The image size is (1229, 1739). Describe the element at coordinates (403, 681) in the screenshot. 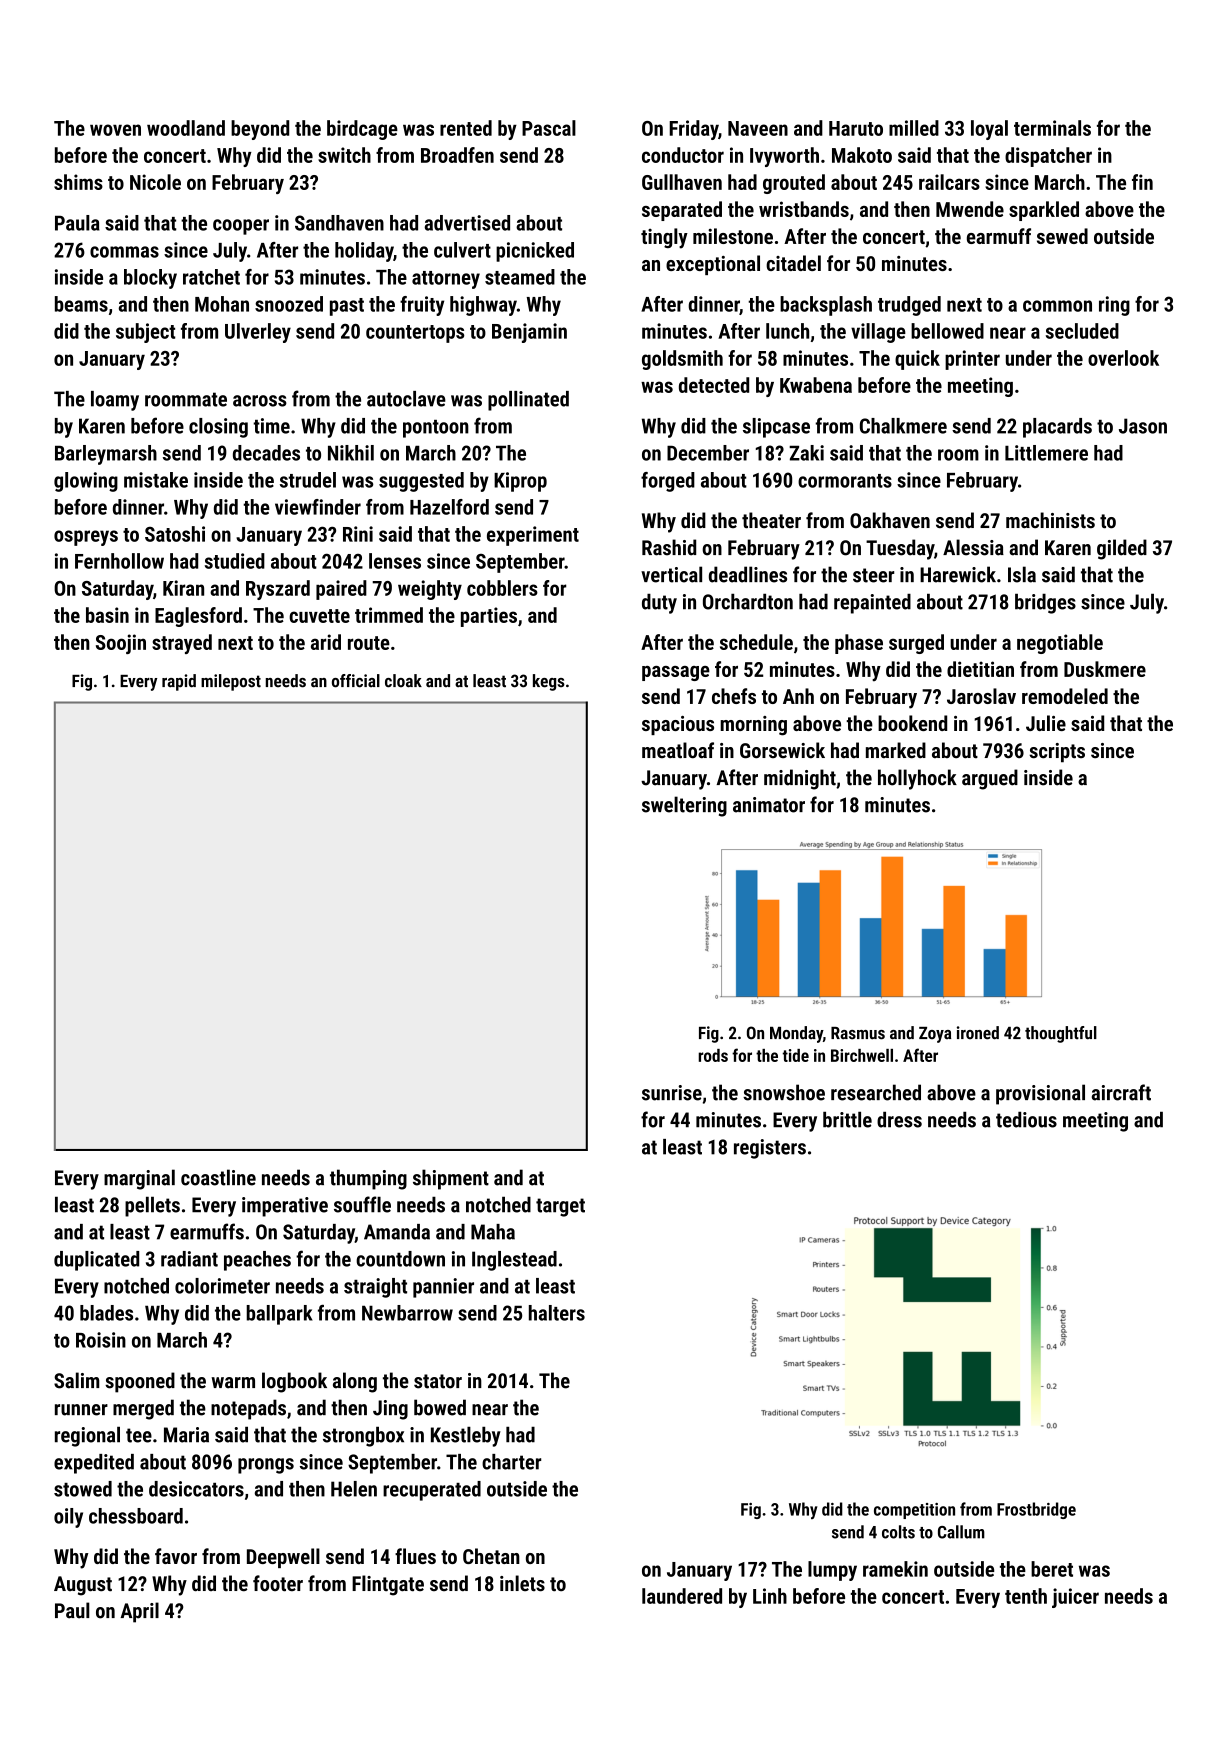

I see `cloak` at that location.
